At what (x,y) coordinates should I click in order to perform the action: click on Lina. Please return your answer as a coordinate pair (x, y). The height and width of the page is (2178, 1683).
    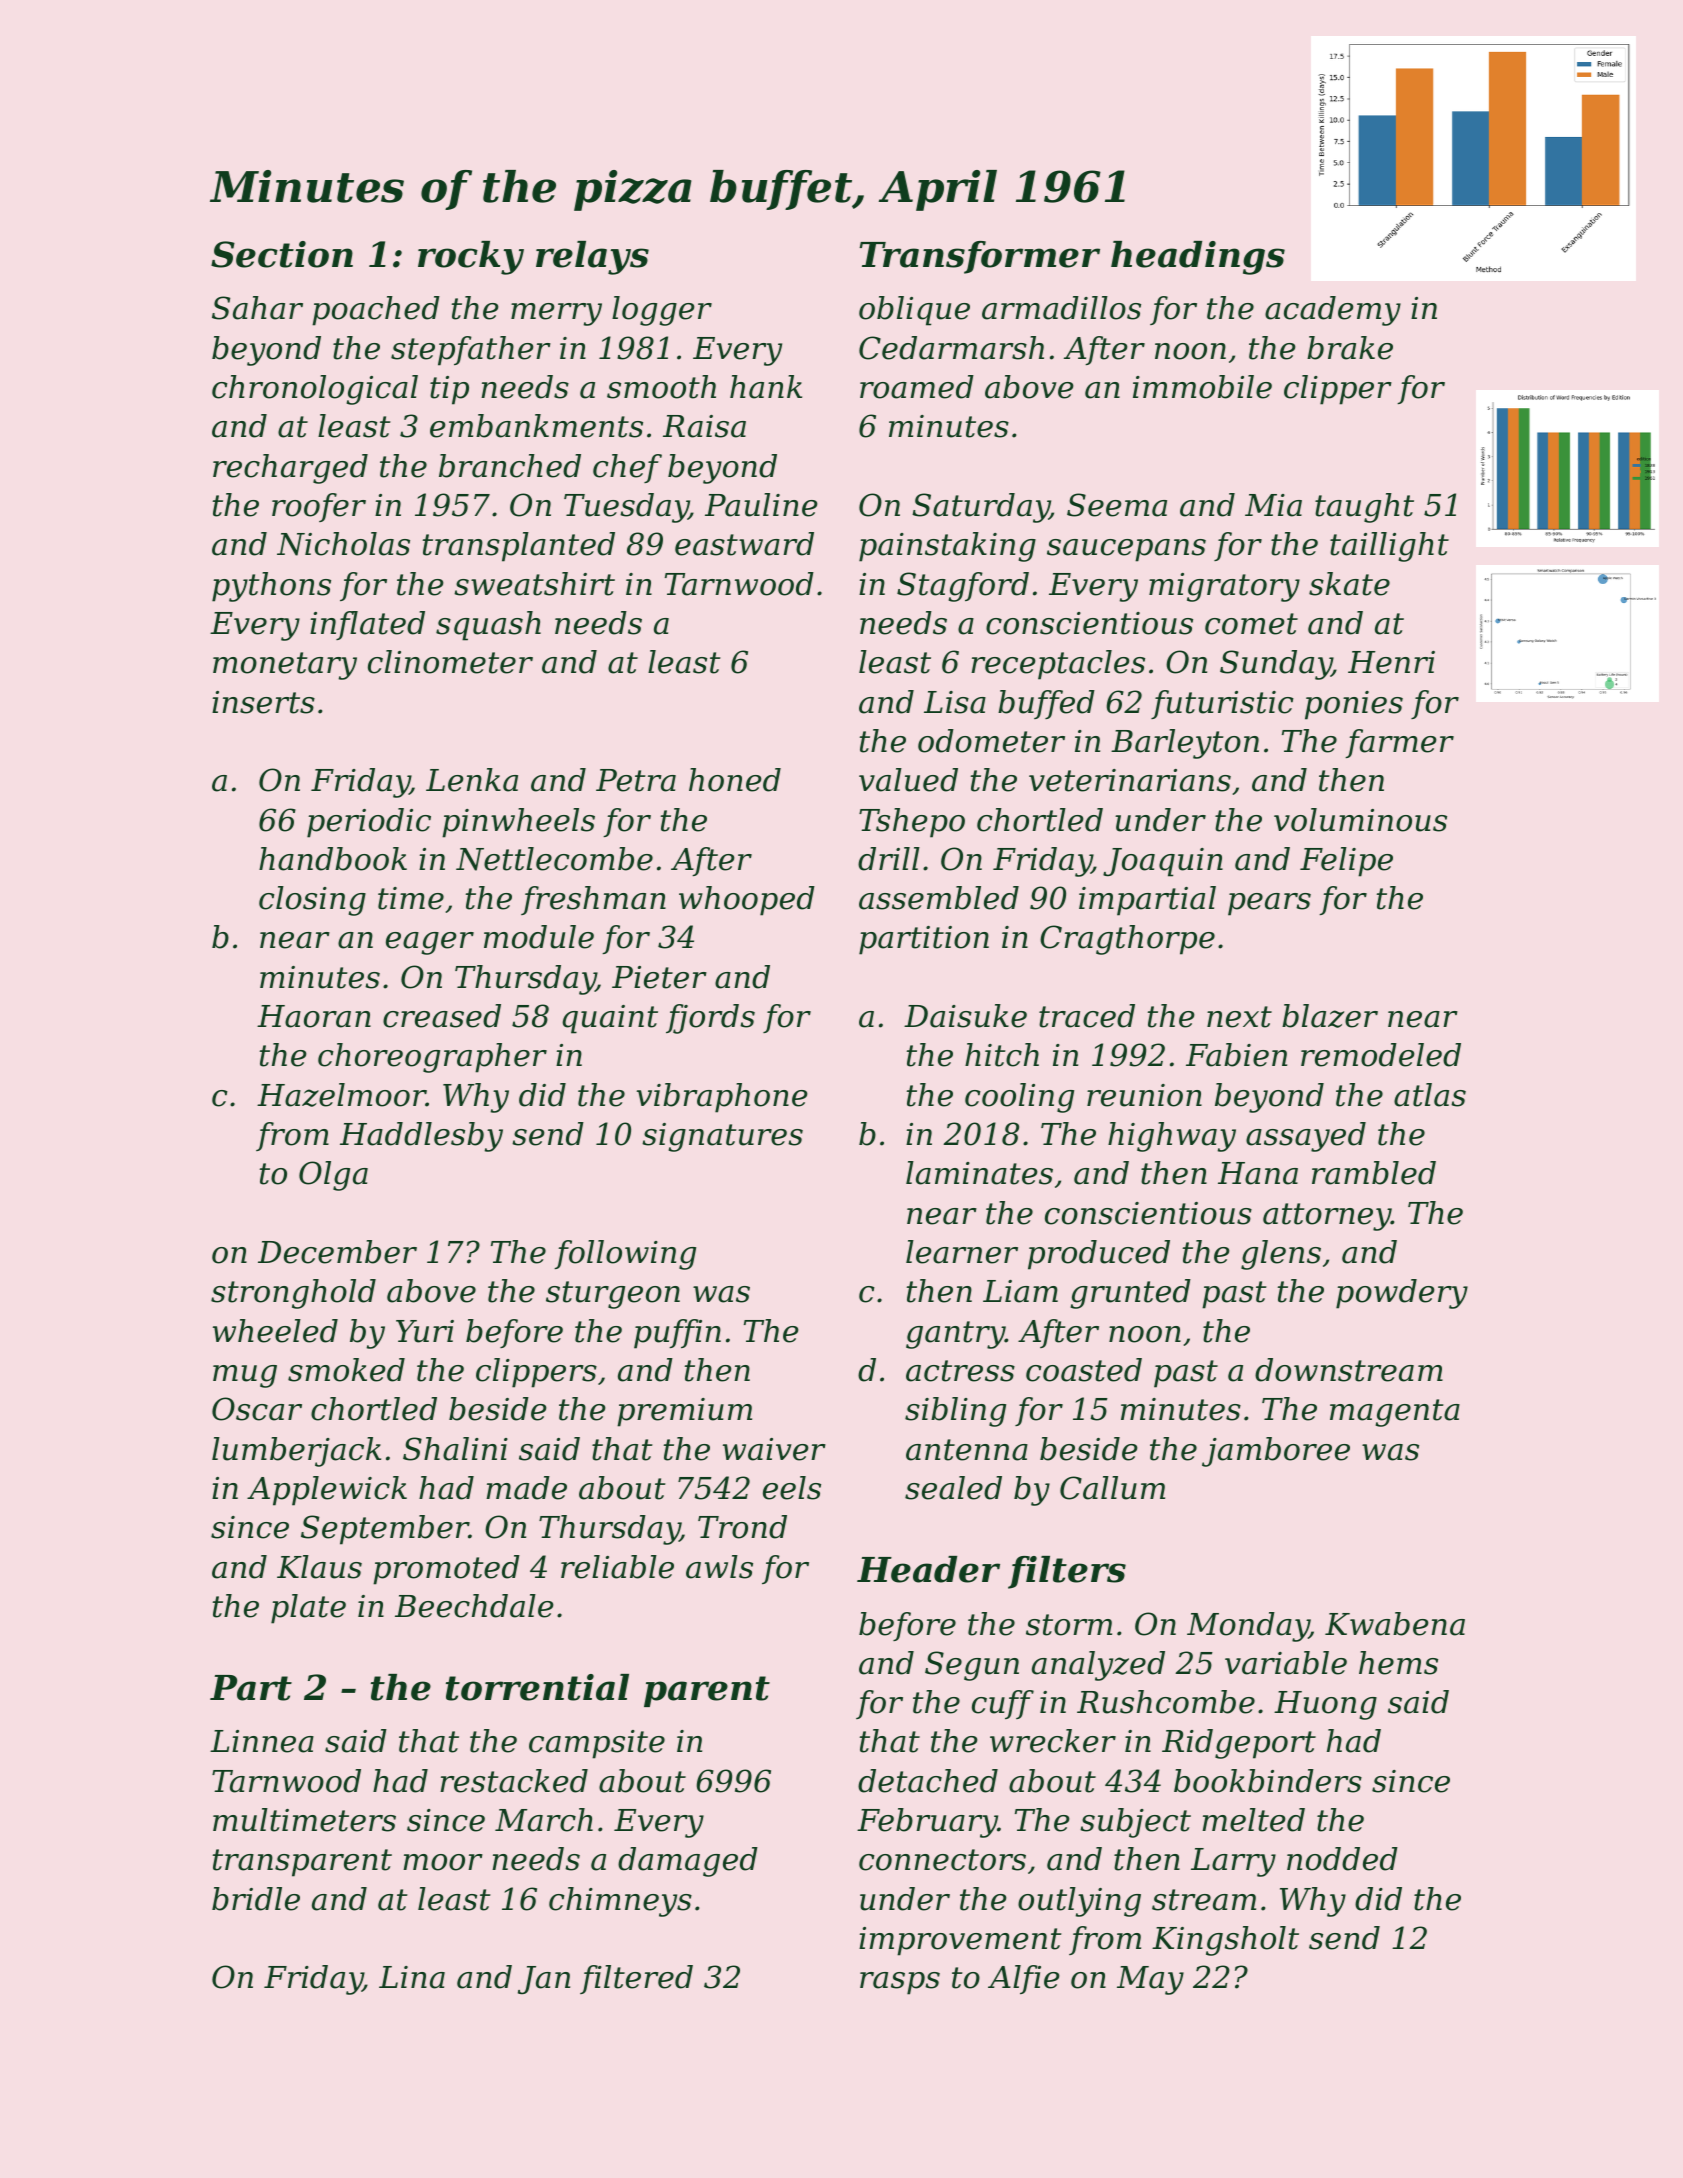
    Looking at the image, I should click on (412, 1977).
